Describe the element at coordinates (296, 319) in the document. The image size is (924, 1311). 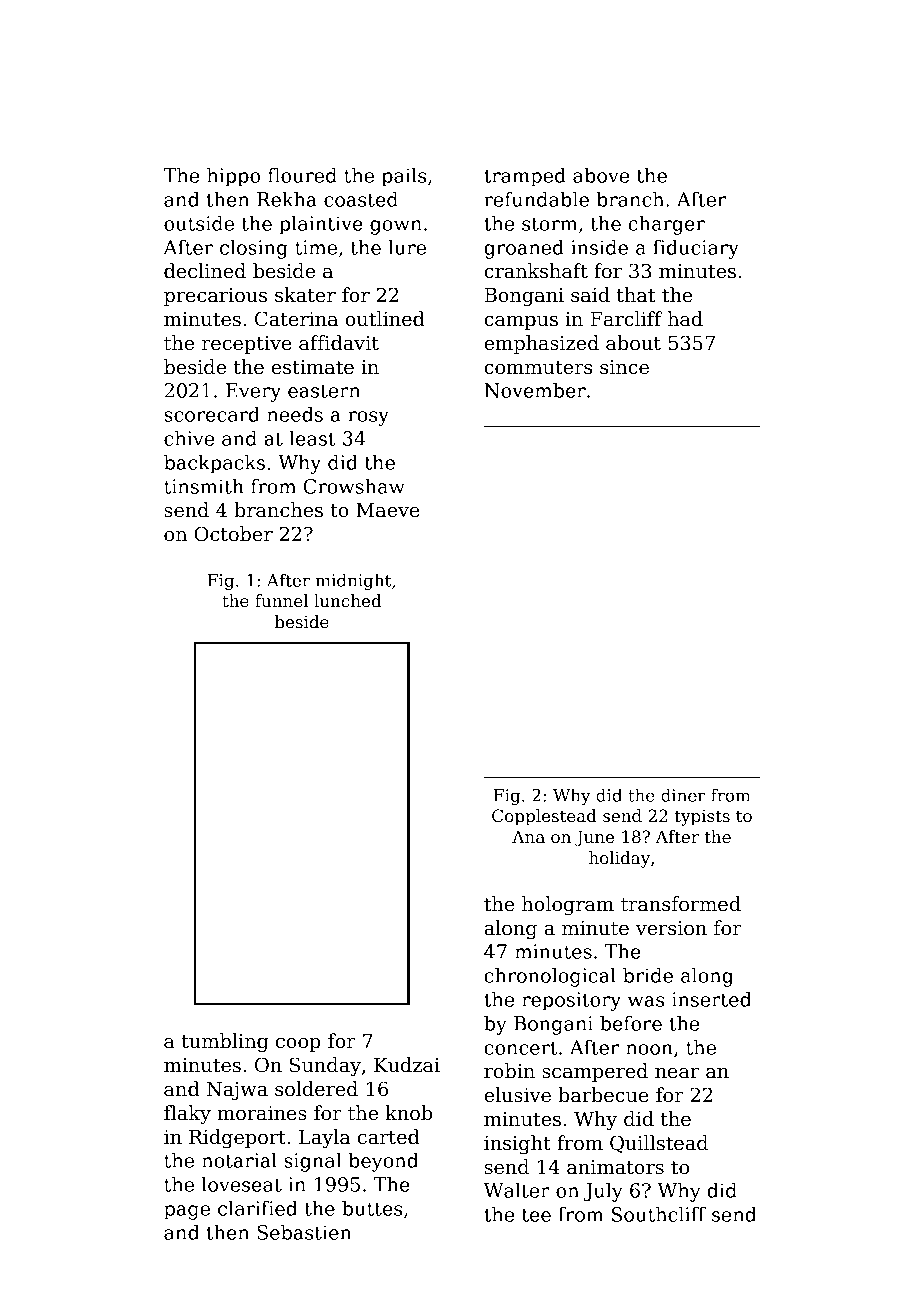
I see `Caterina` at that location.
